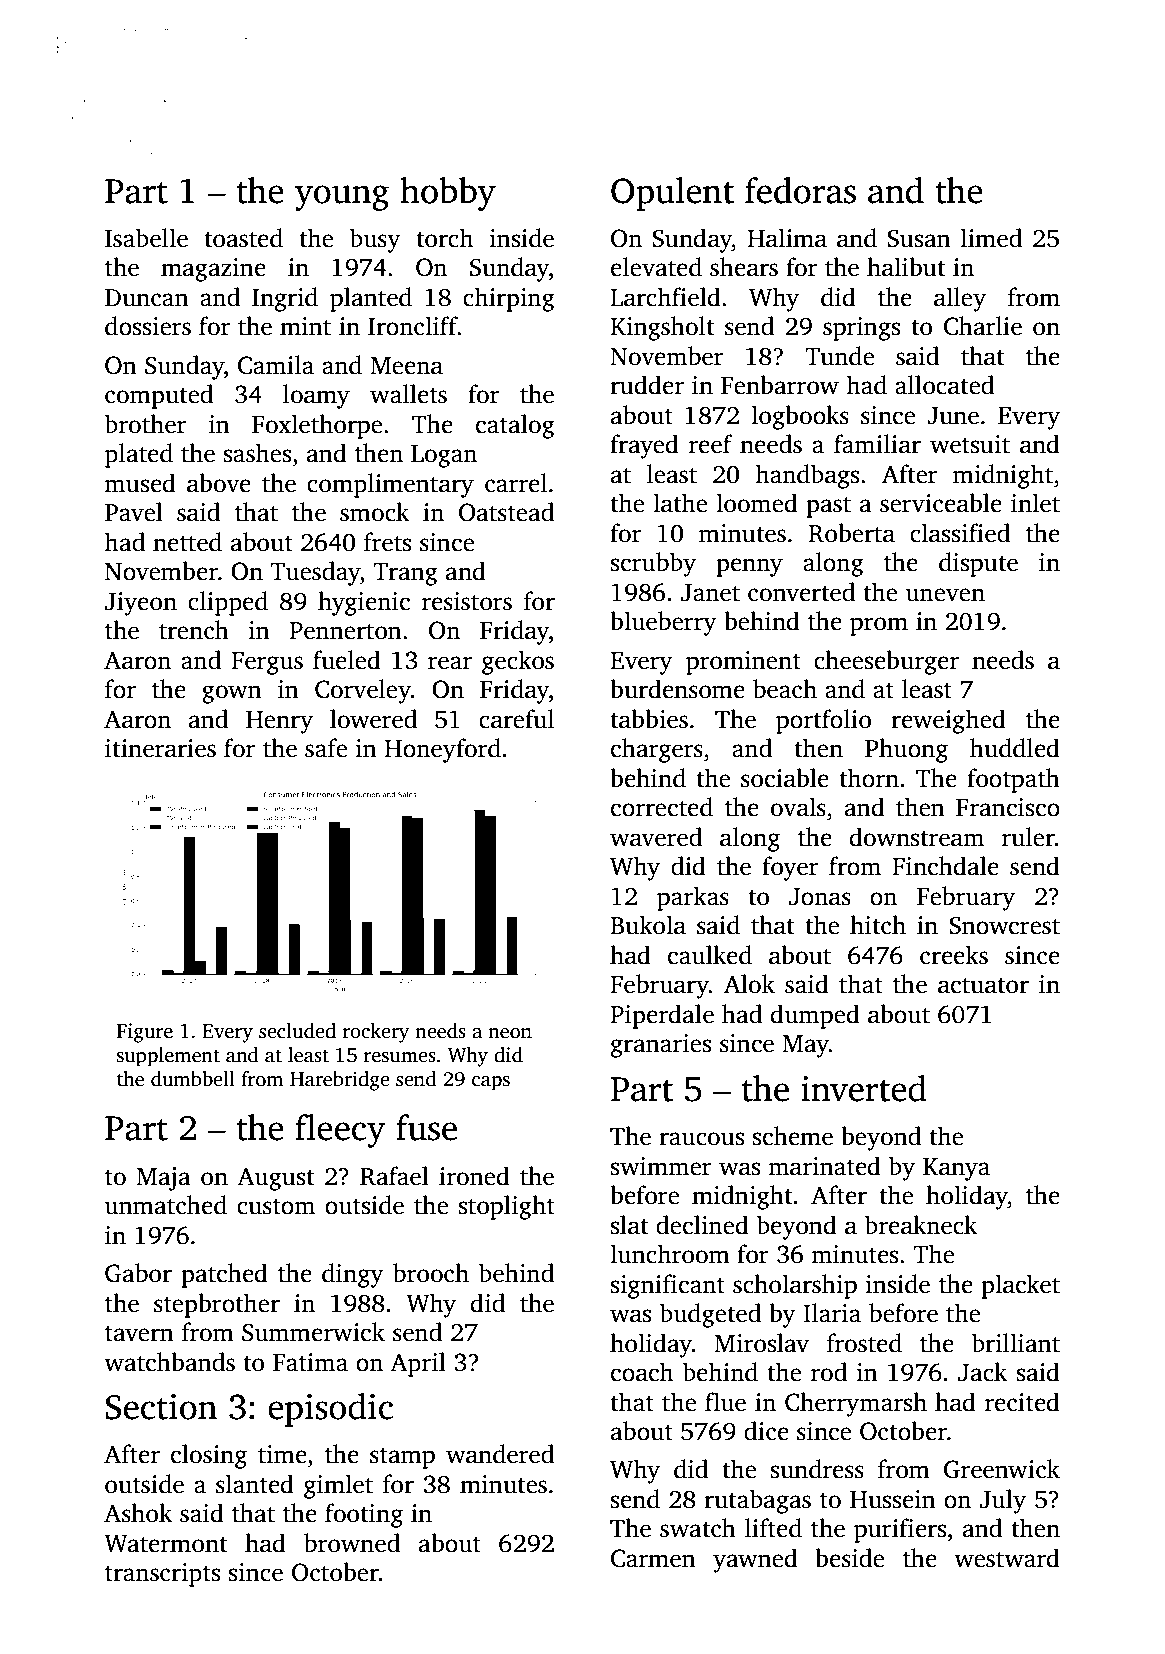 This screenshot has width=1165, height=1654. I want to click on burdensome, so click(677, 689).
